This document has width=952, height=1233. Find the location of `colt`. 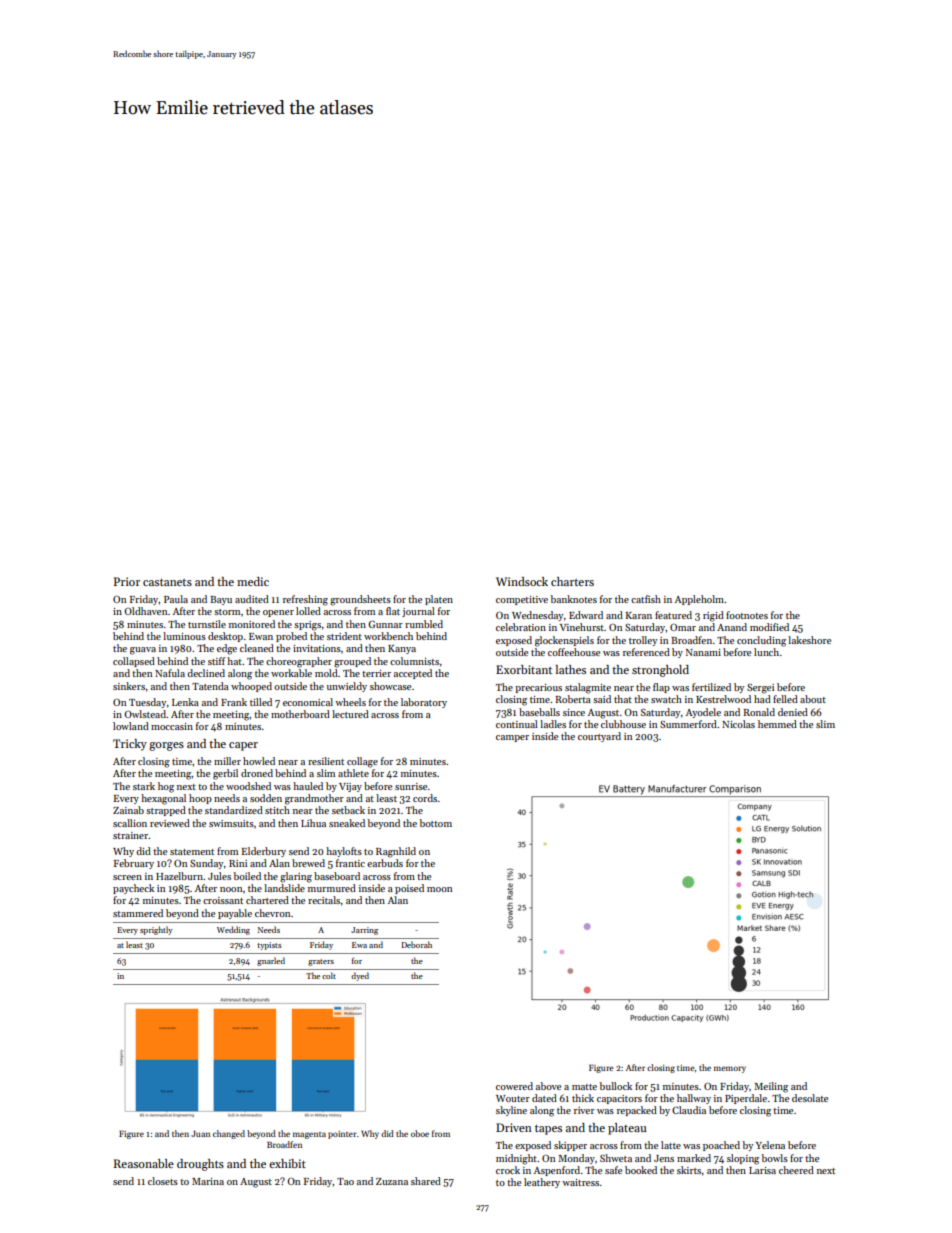

colt is located at coordinates (329, 975).
